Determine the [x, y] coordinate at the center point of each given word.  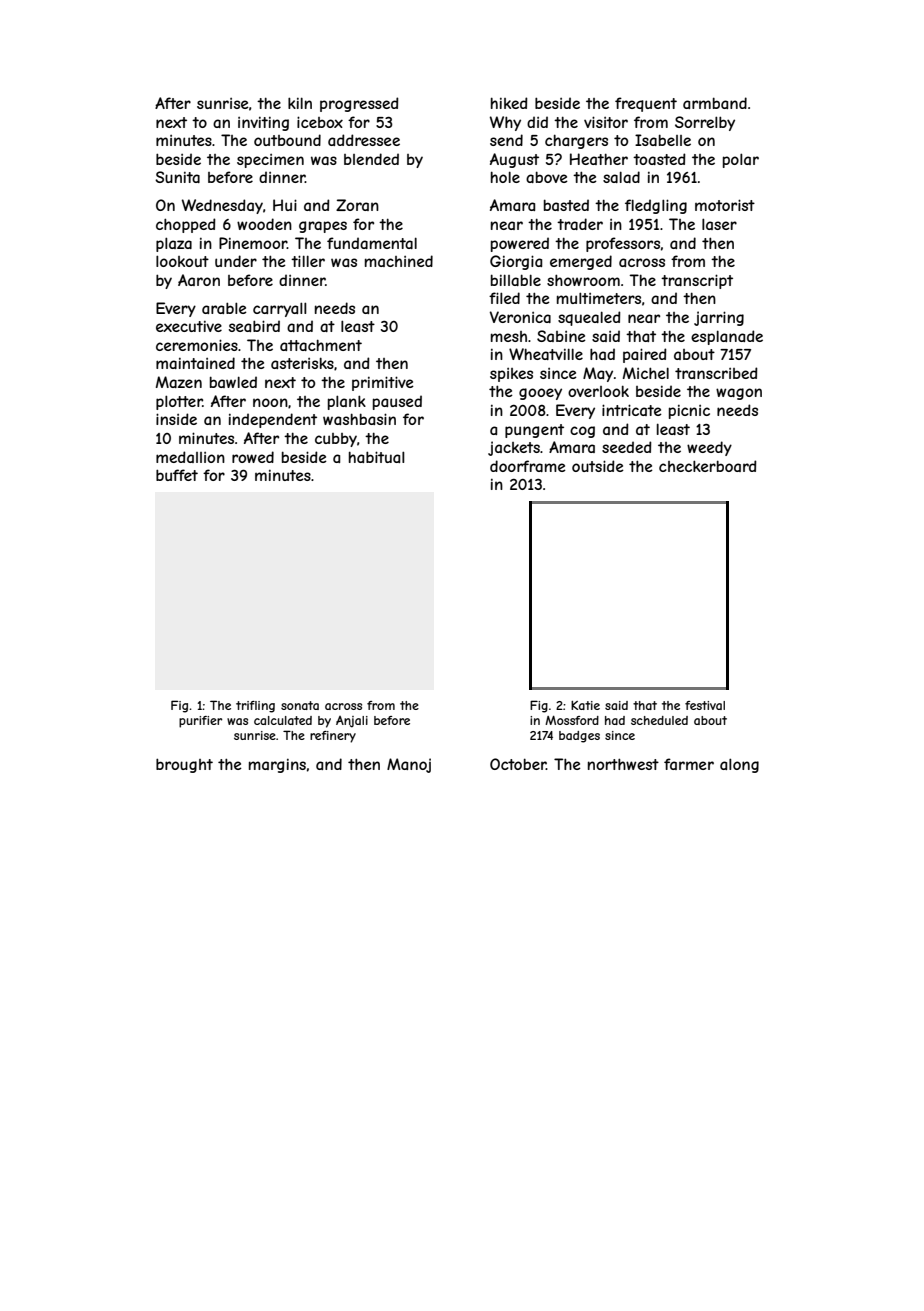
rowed [253, 457]
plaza [174, 244]
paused [397, 402]
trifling [255, 707]
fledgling [656, 206]
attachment [321, 345]
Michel [646, 373]
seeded [627, 447]
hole [505, 177]
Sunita [177, 177]
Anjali [352, 722]
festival [705, 705]
